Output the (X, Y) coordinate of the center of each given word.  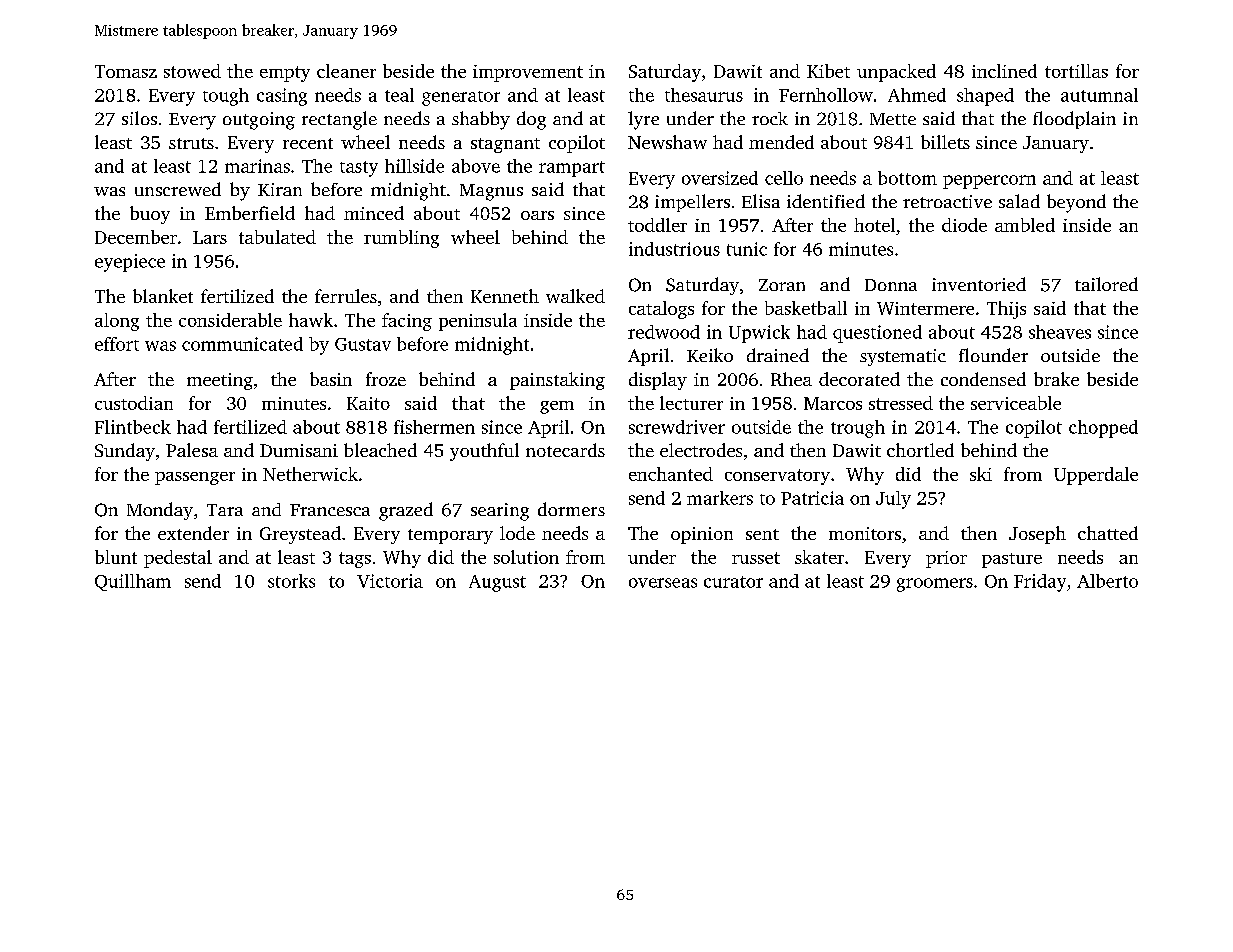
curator (733, 582)
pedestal (178, 559)
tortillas (1076, 71)
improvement (528, 73)
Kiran (280, 189)
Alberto (1107, 581)
